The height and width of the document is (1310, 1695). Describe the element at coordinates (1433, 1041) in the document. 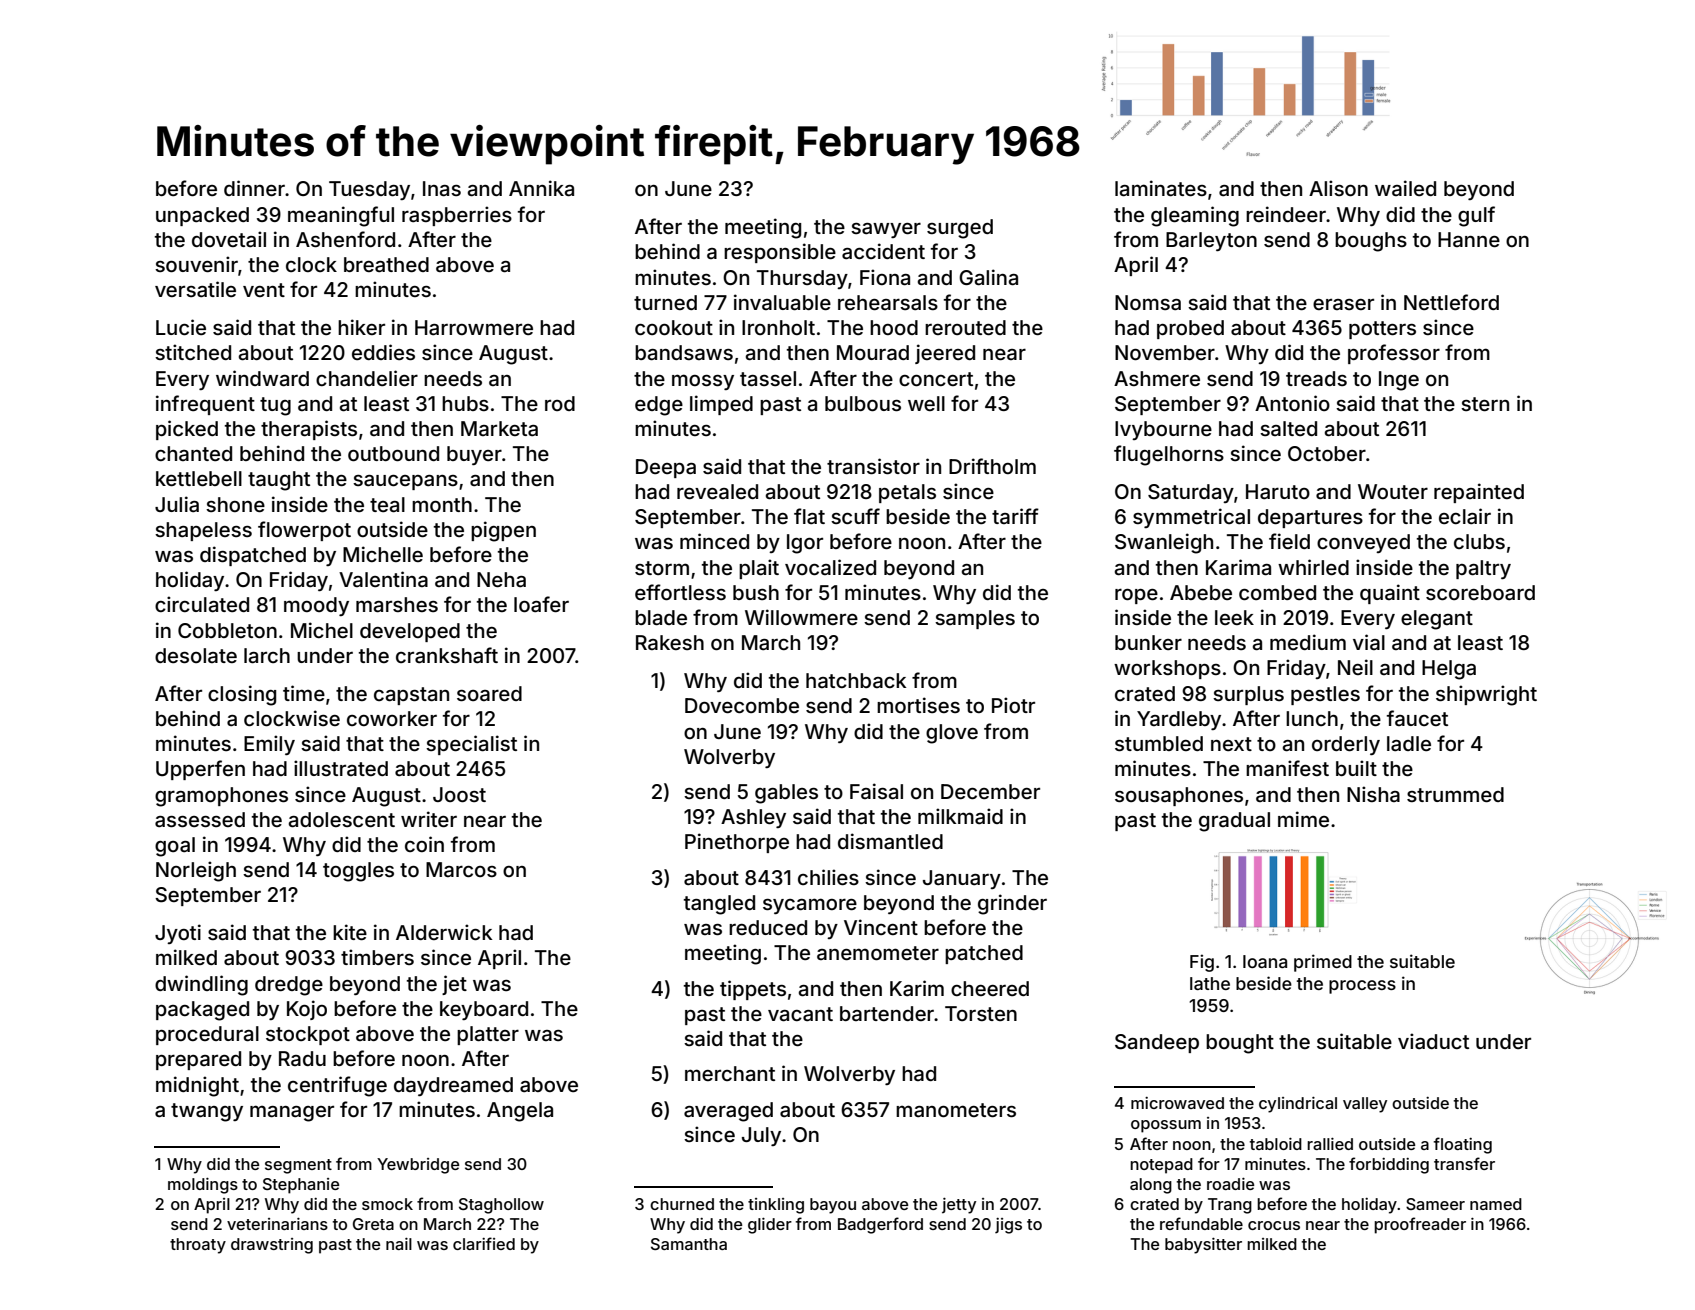

I see `viaduct` at that location.
